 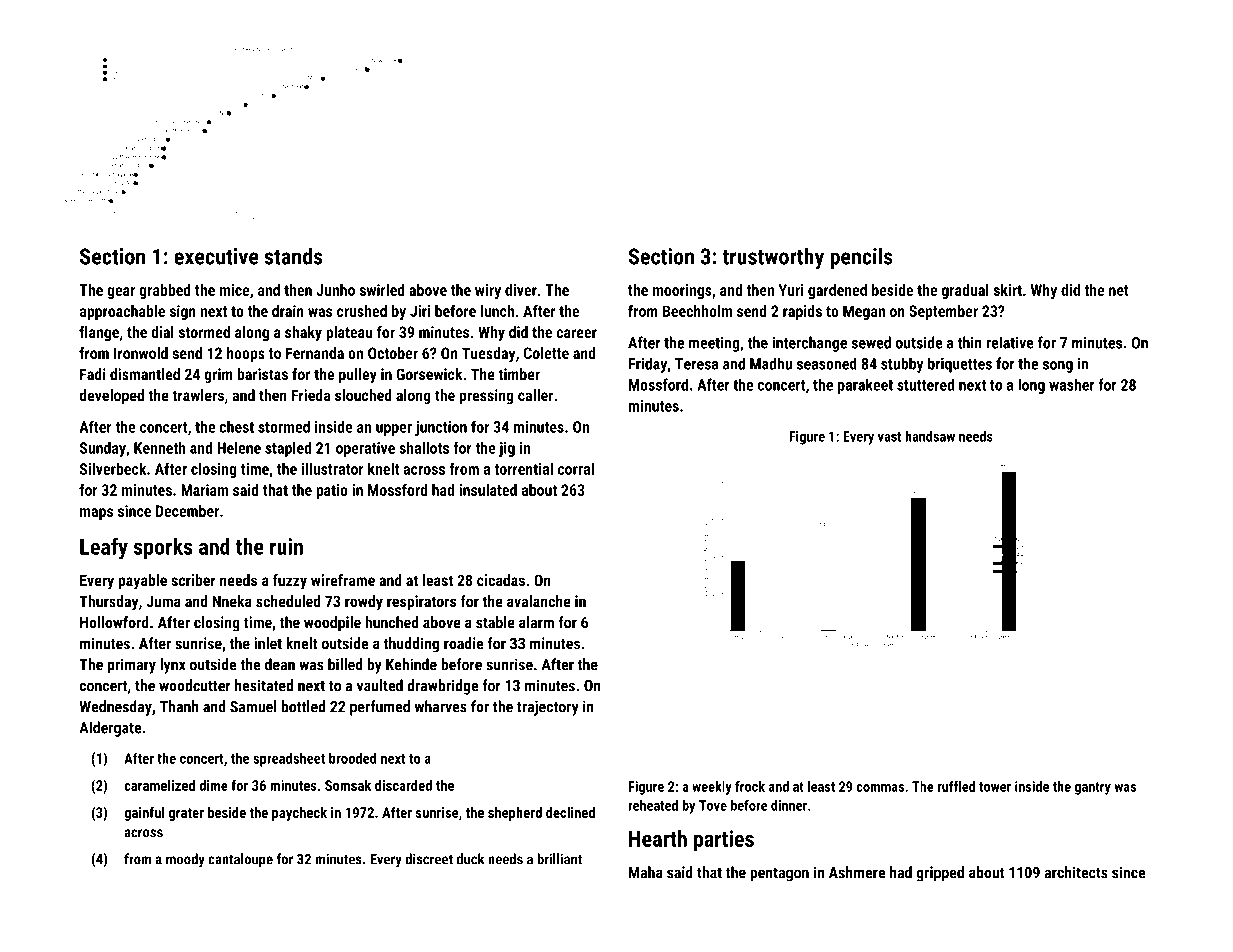 I want to click on gantry, so click(x=1093, y=788).
